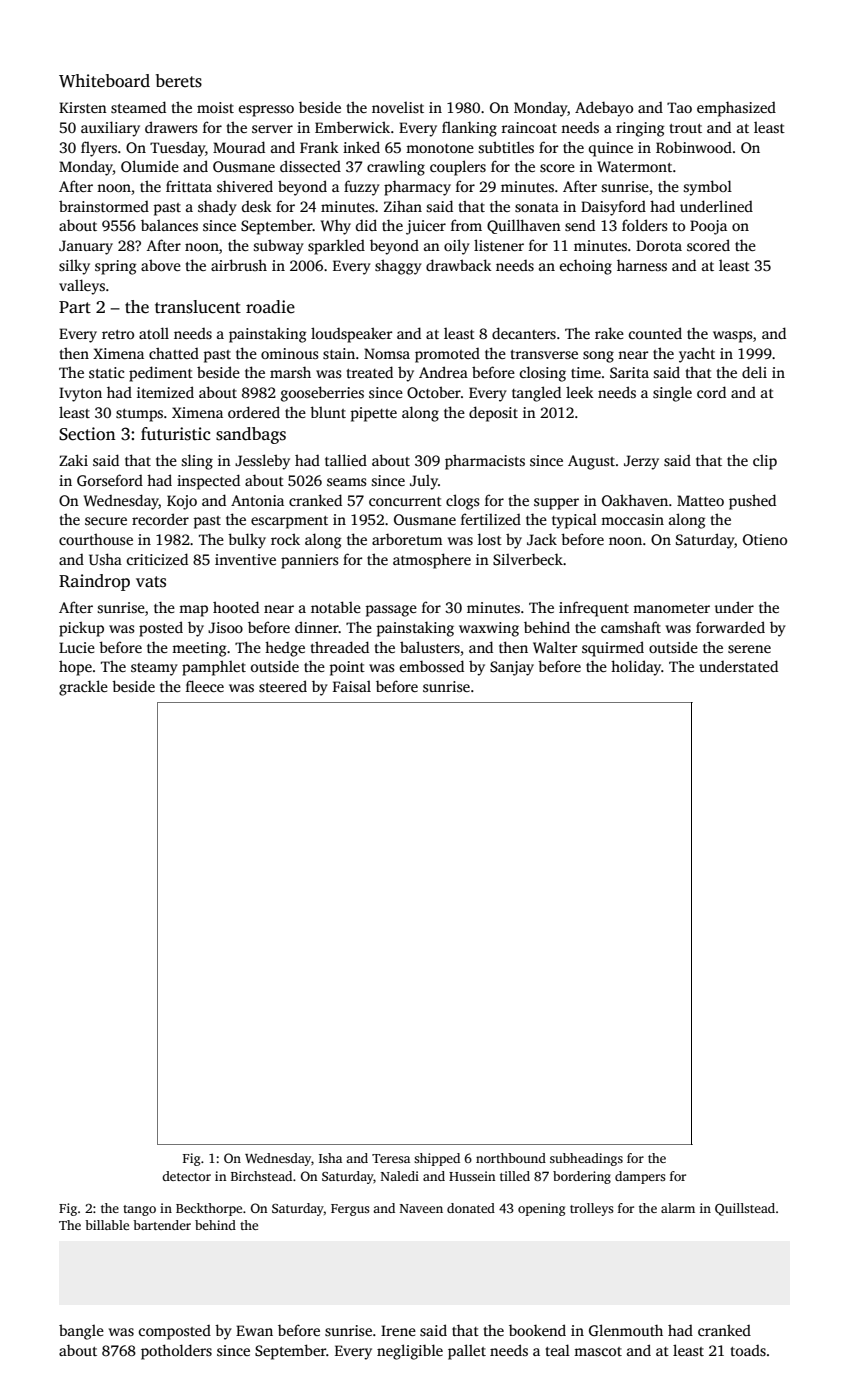  Describe the element at coordinates (632, 519) in the screenshot. I see `moccasin` at that location.
